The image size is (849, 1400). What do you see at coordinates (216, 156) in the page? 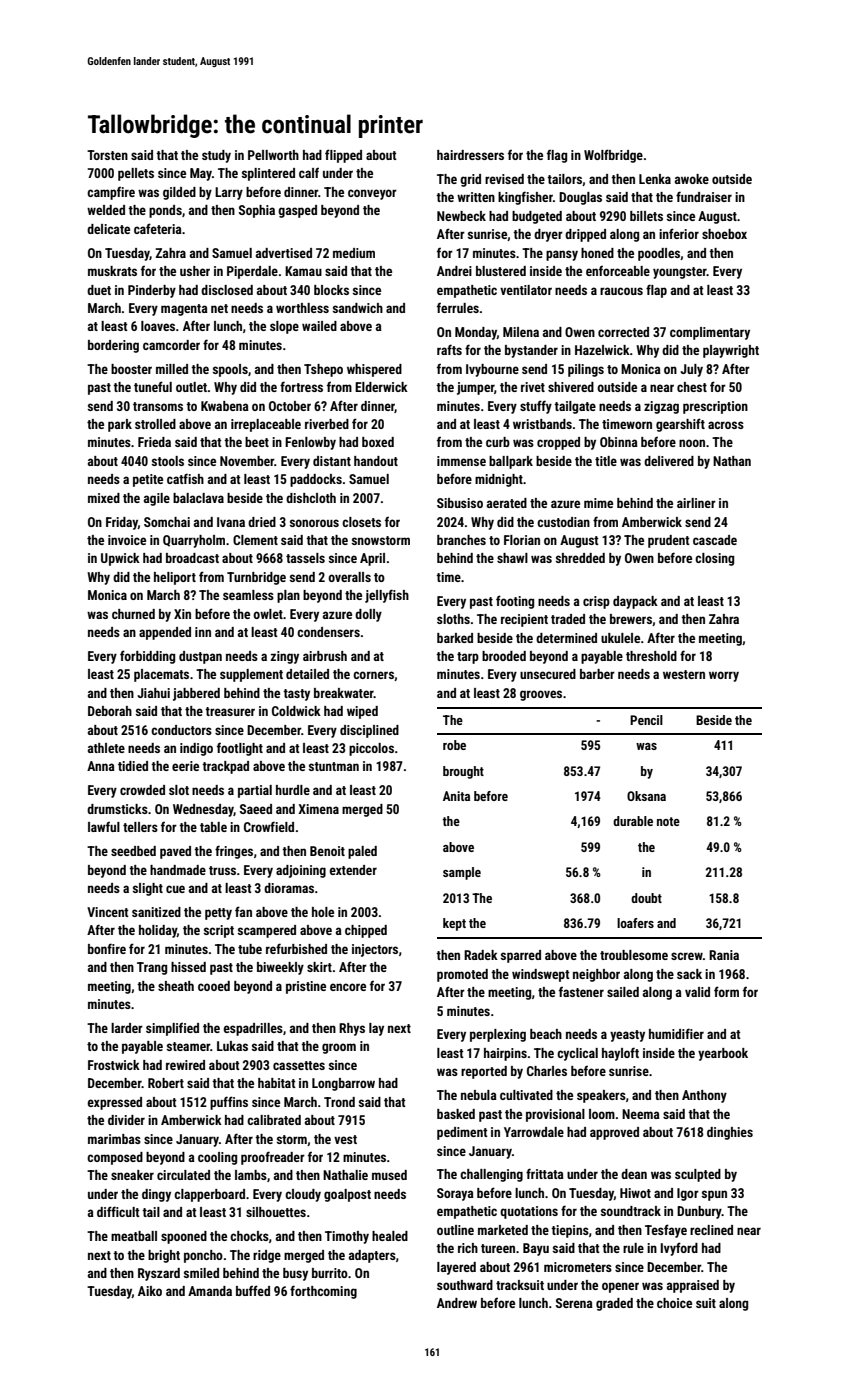
I see `study` at bounding box center [216, 156].
